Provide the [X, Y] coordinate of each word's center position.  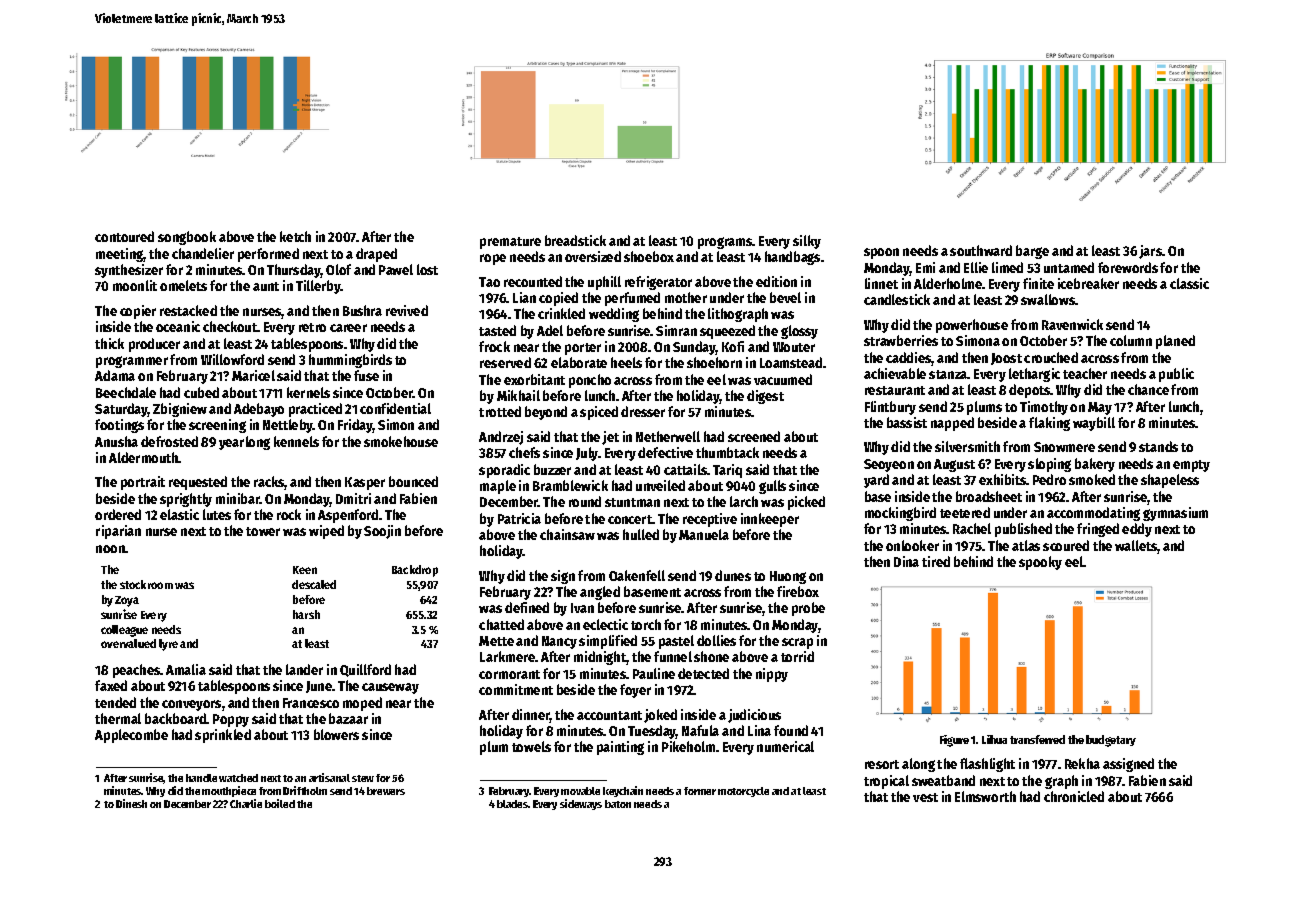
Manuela [704, 534]
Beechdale [126, 392]
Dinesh [131, 803]
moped [362, 704]
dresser [643, 411]
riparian [118, 532]
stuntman [632, 502]
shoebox [649, 256]
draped [376, 255]
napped [952, 424]
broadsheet [989, 496]
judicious [754, 716]
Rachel [972, 528]
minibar [238, 498]
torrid [797, 656]
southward [981, 250]
